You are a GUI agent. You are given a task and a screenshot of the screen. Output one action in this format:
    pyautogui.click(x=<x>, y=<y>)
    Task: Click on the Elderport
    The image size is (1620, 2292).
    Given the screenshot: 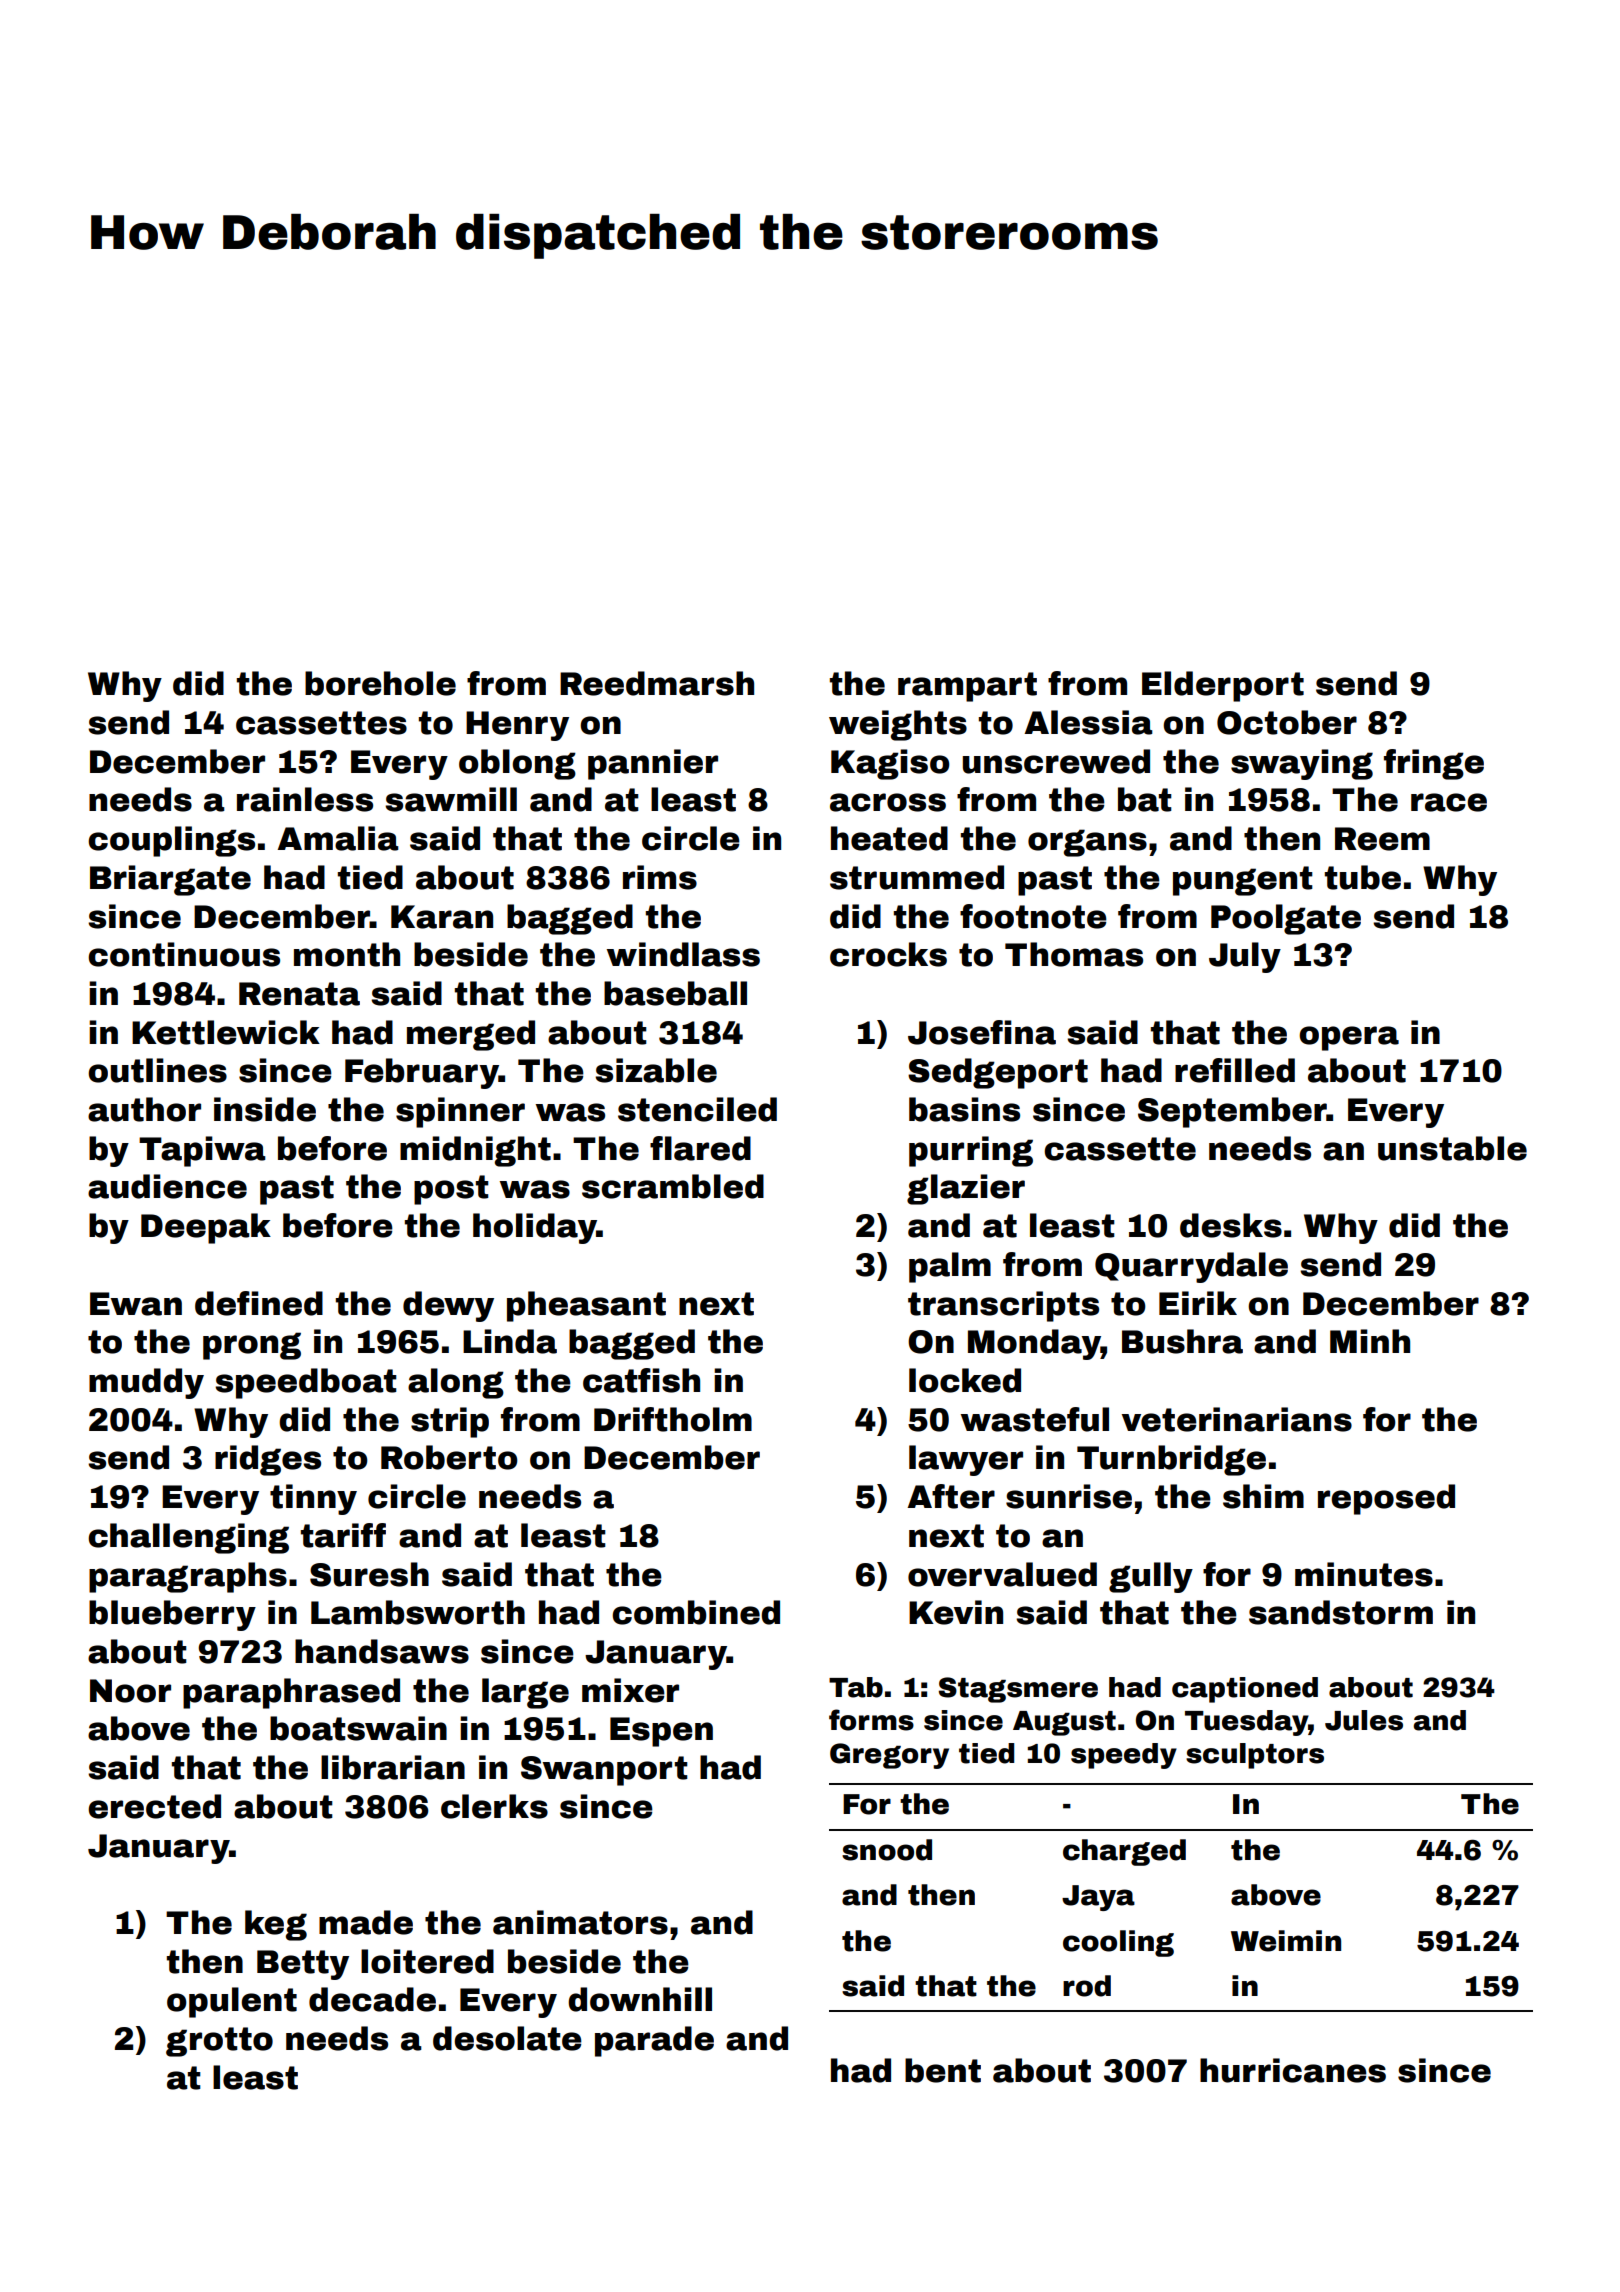 What is the action you would take?
    pyautogui.click(x=1223, y=686)
